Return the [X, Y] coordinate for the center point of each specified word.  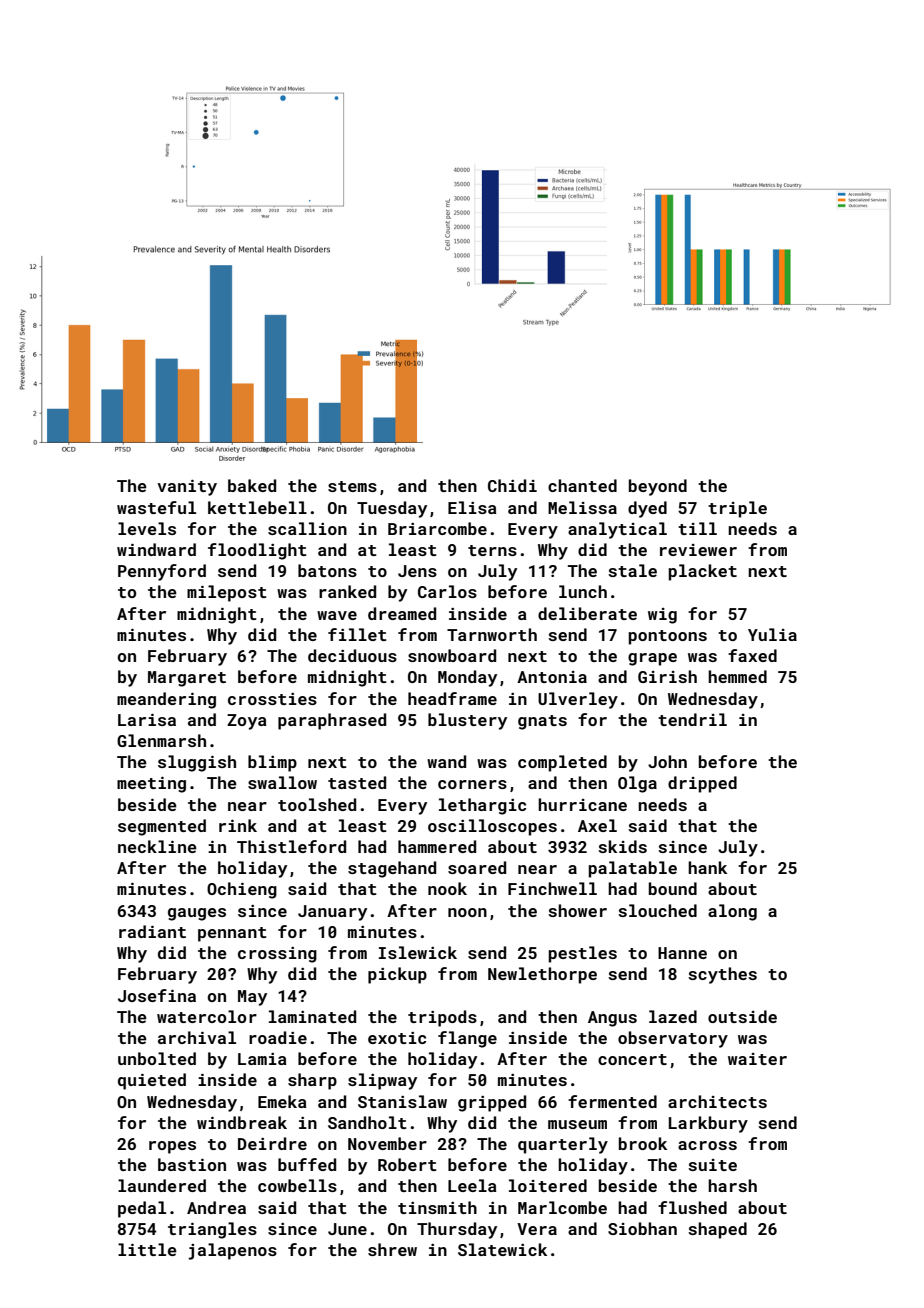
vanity [187, 488]
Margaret [187, 679]
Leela [472, 1185]
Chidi [512, 485]
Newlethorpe [542, 975]
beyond [658, 487]
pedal [142, 1209]
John [667, 761]
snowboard [452, 655]
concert [632, 1059]
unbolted [157, 1058]
